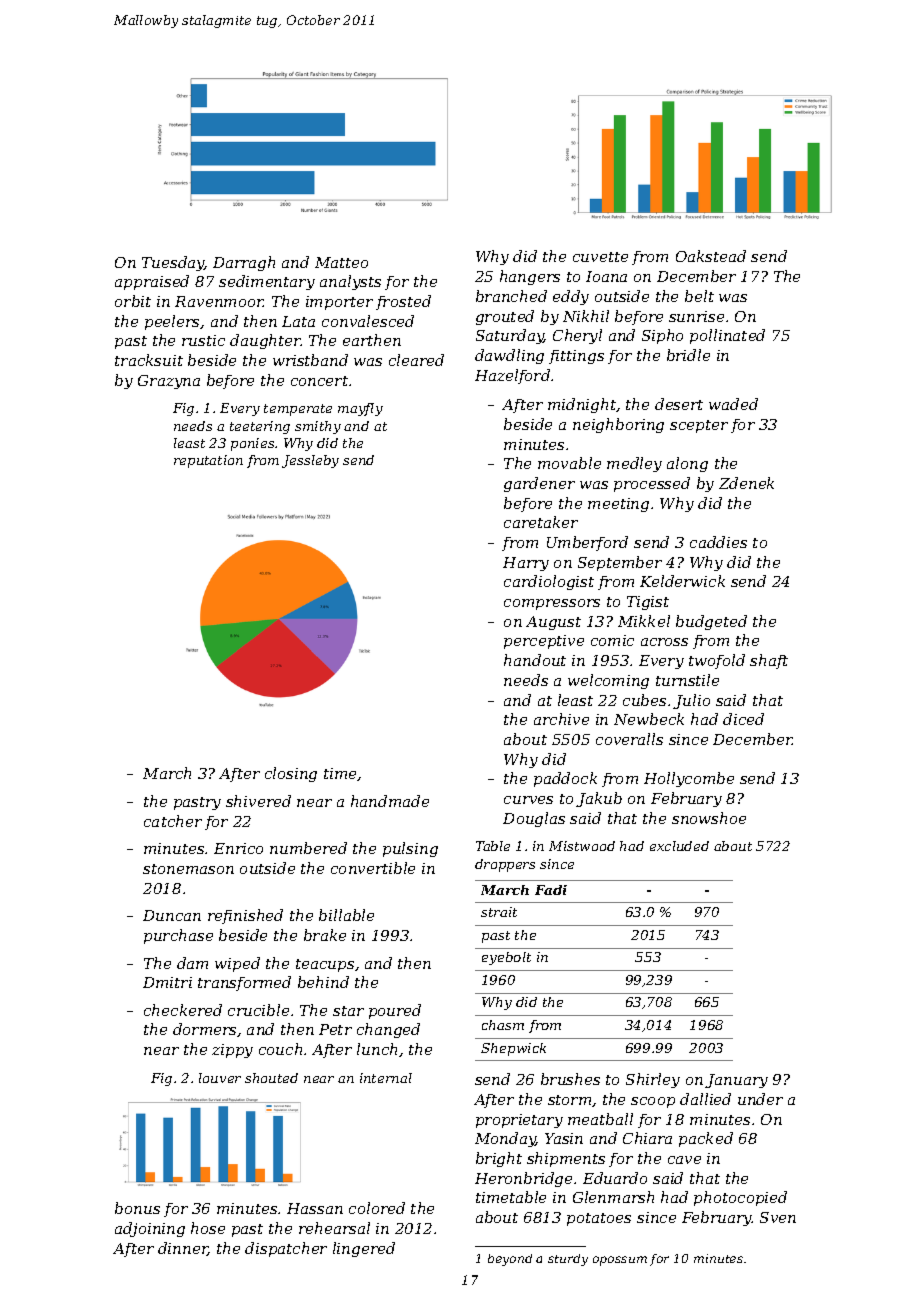  I want to click on catcher, so click(173, 821).
